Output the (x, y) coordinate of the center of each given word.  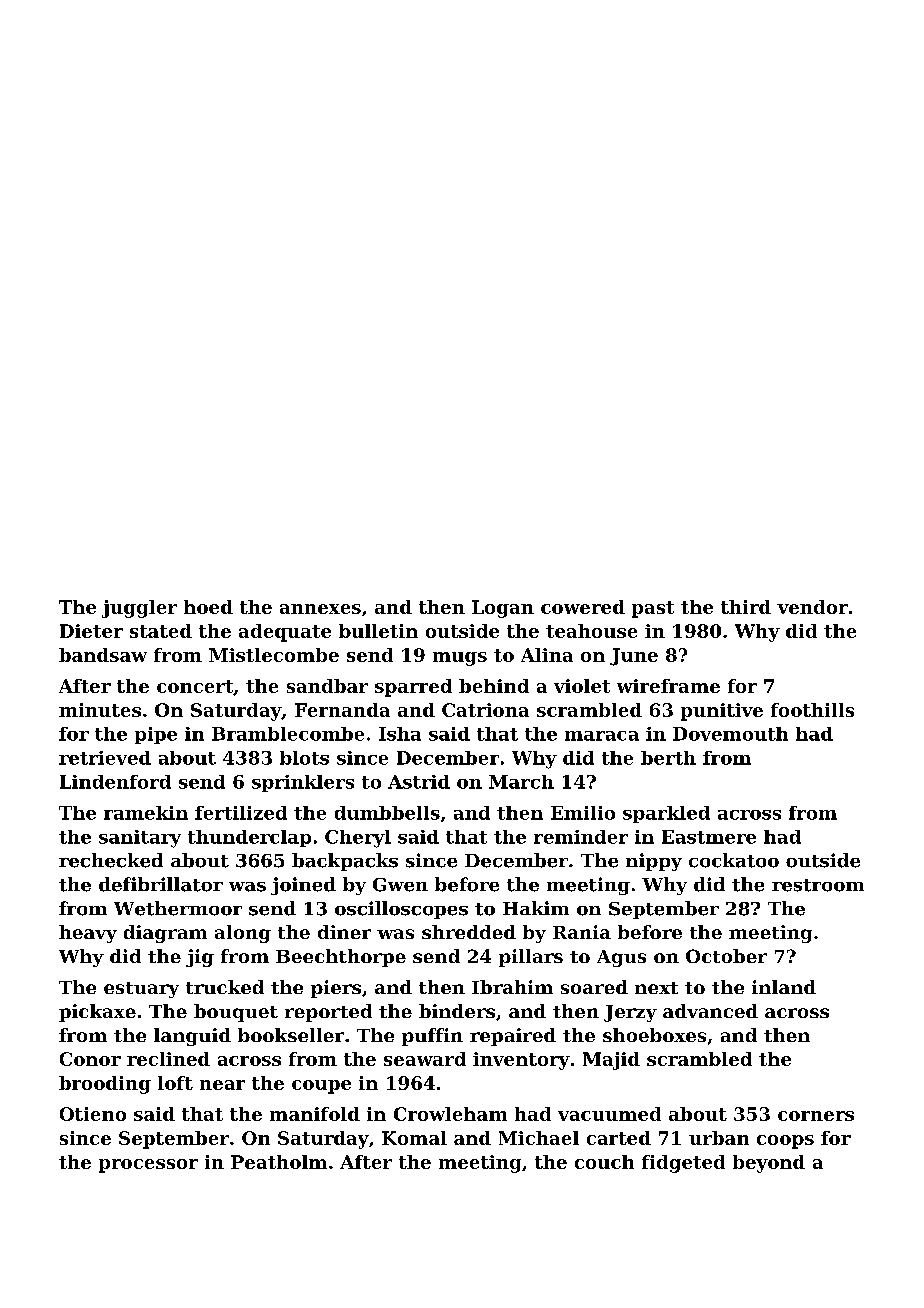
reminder (581, 837)
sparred (413, 688)
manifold (315, 1114)
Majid (611, 1061)
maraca (602, 736)
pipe (156, 735)
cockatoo (734, 860)
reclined (168, 1059)
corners (816, 1116)
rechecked (111, 860)
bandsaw (103, 655)
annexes (320, 609)
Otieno (93, 1114)
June (634, 657)
